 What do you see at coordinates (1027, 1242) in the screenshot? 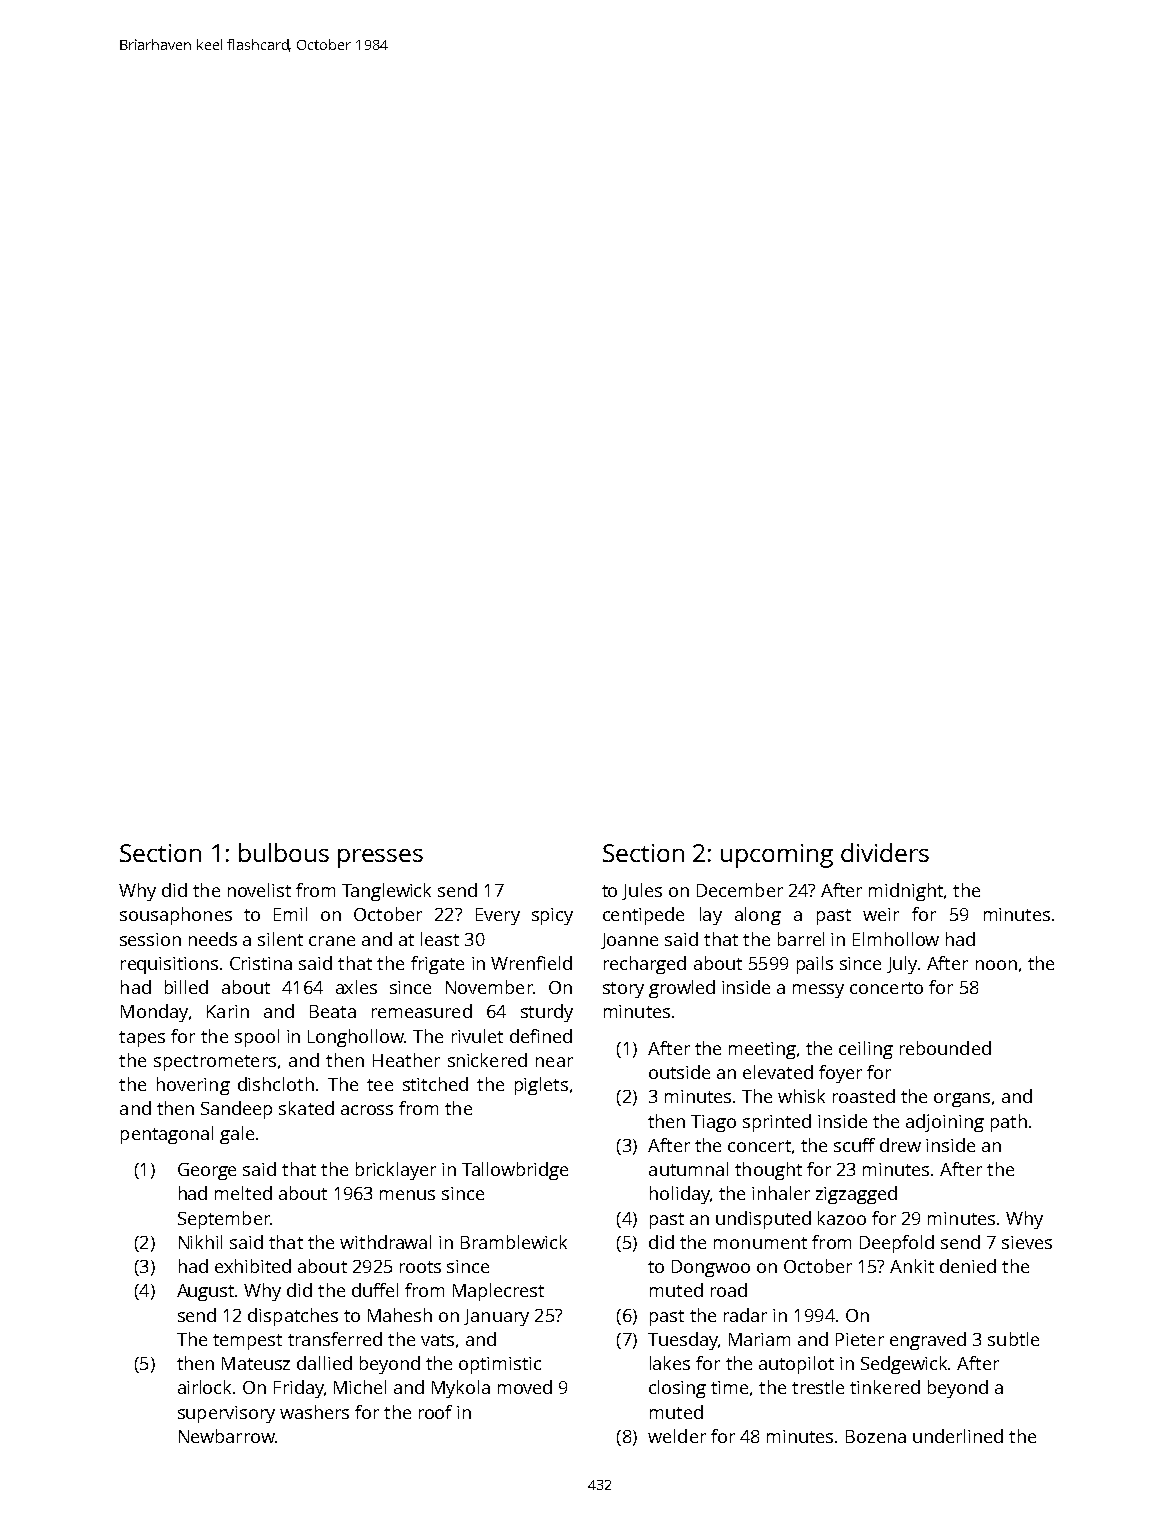
I see `sieves` at bounding box center [1027, 1242].
